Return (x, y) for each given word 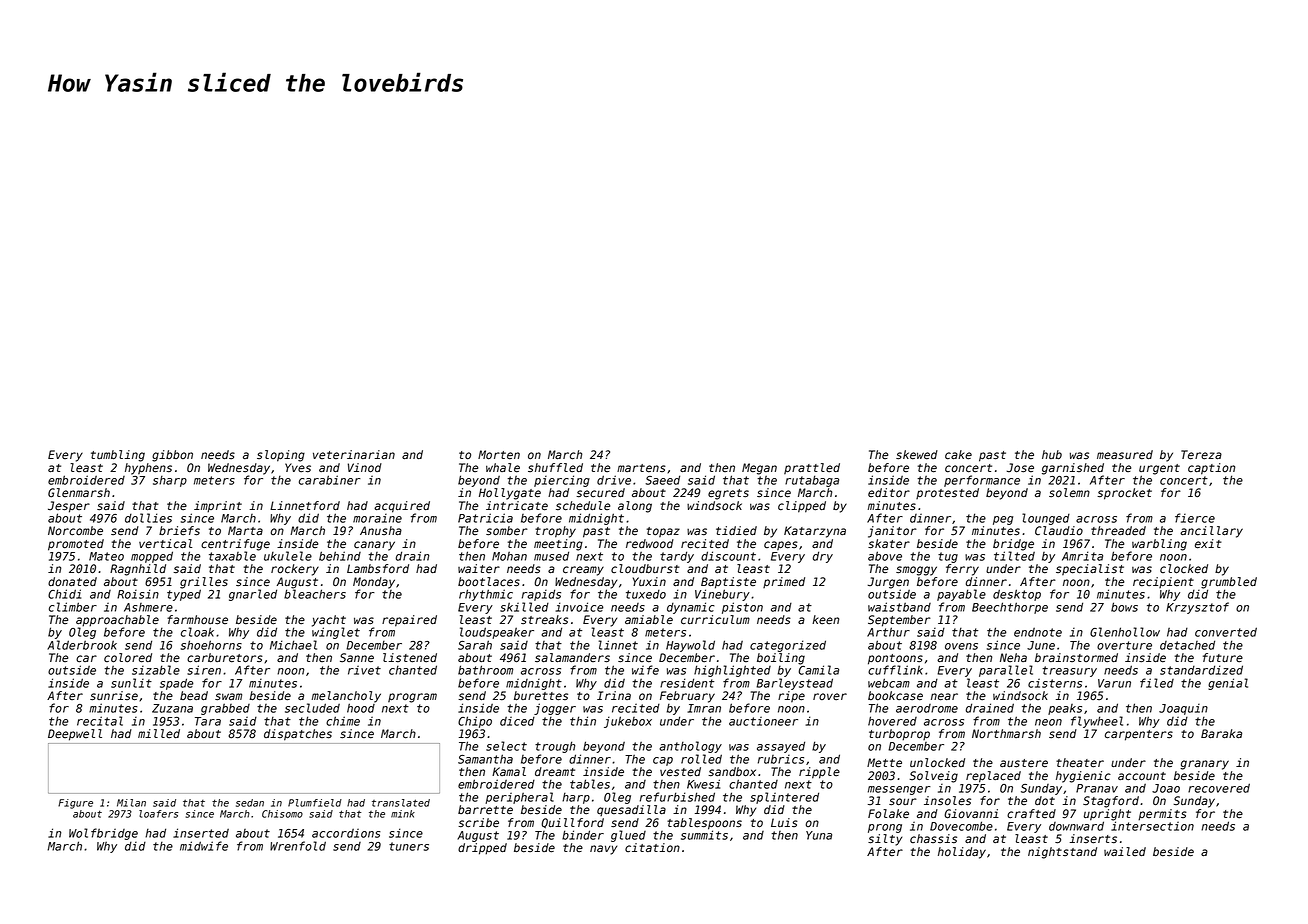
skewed (917, 455)
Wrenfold (298, 846)
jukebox (628, 722)
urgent (1159, 469)
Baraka (1221, 733)
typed (184, 595)
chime (343, 721)
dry (823, 557)
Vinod (365, 468)
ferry (962, 570)
